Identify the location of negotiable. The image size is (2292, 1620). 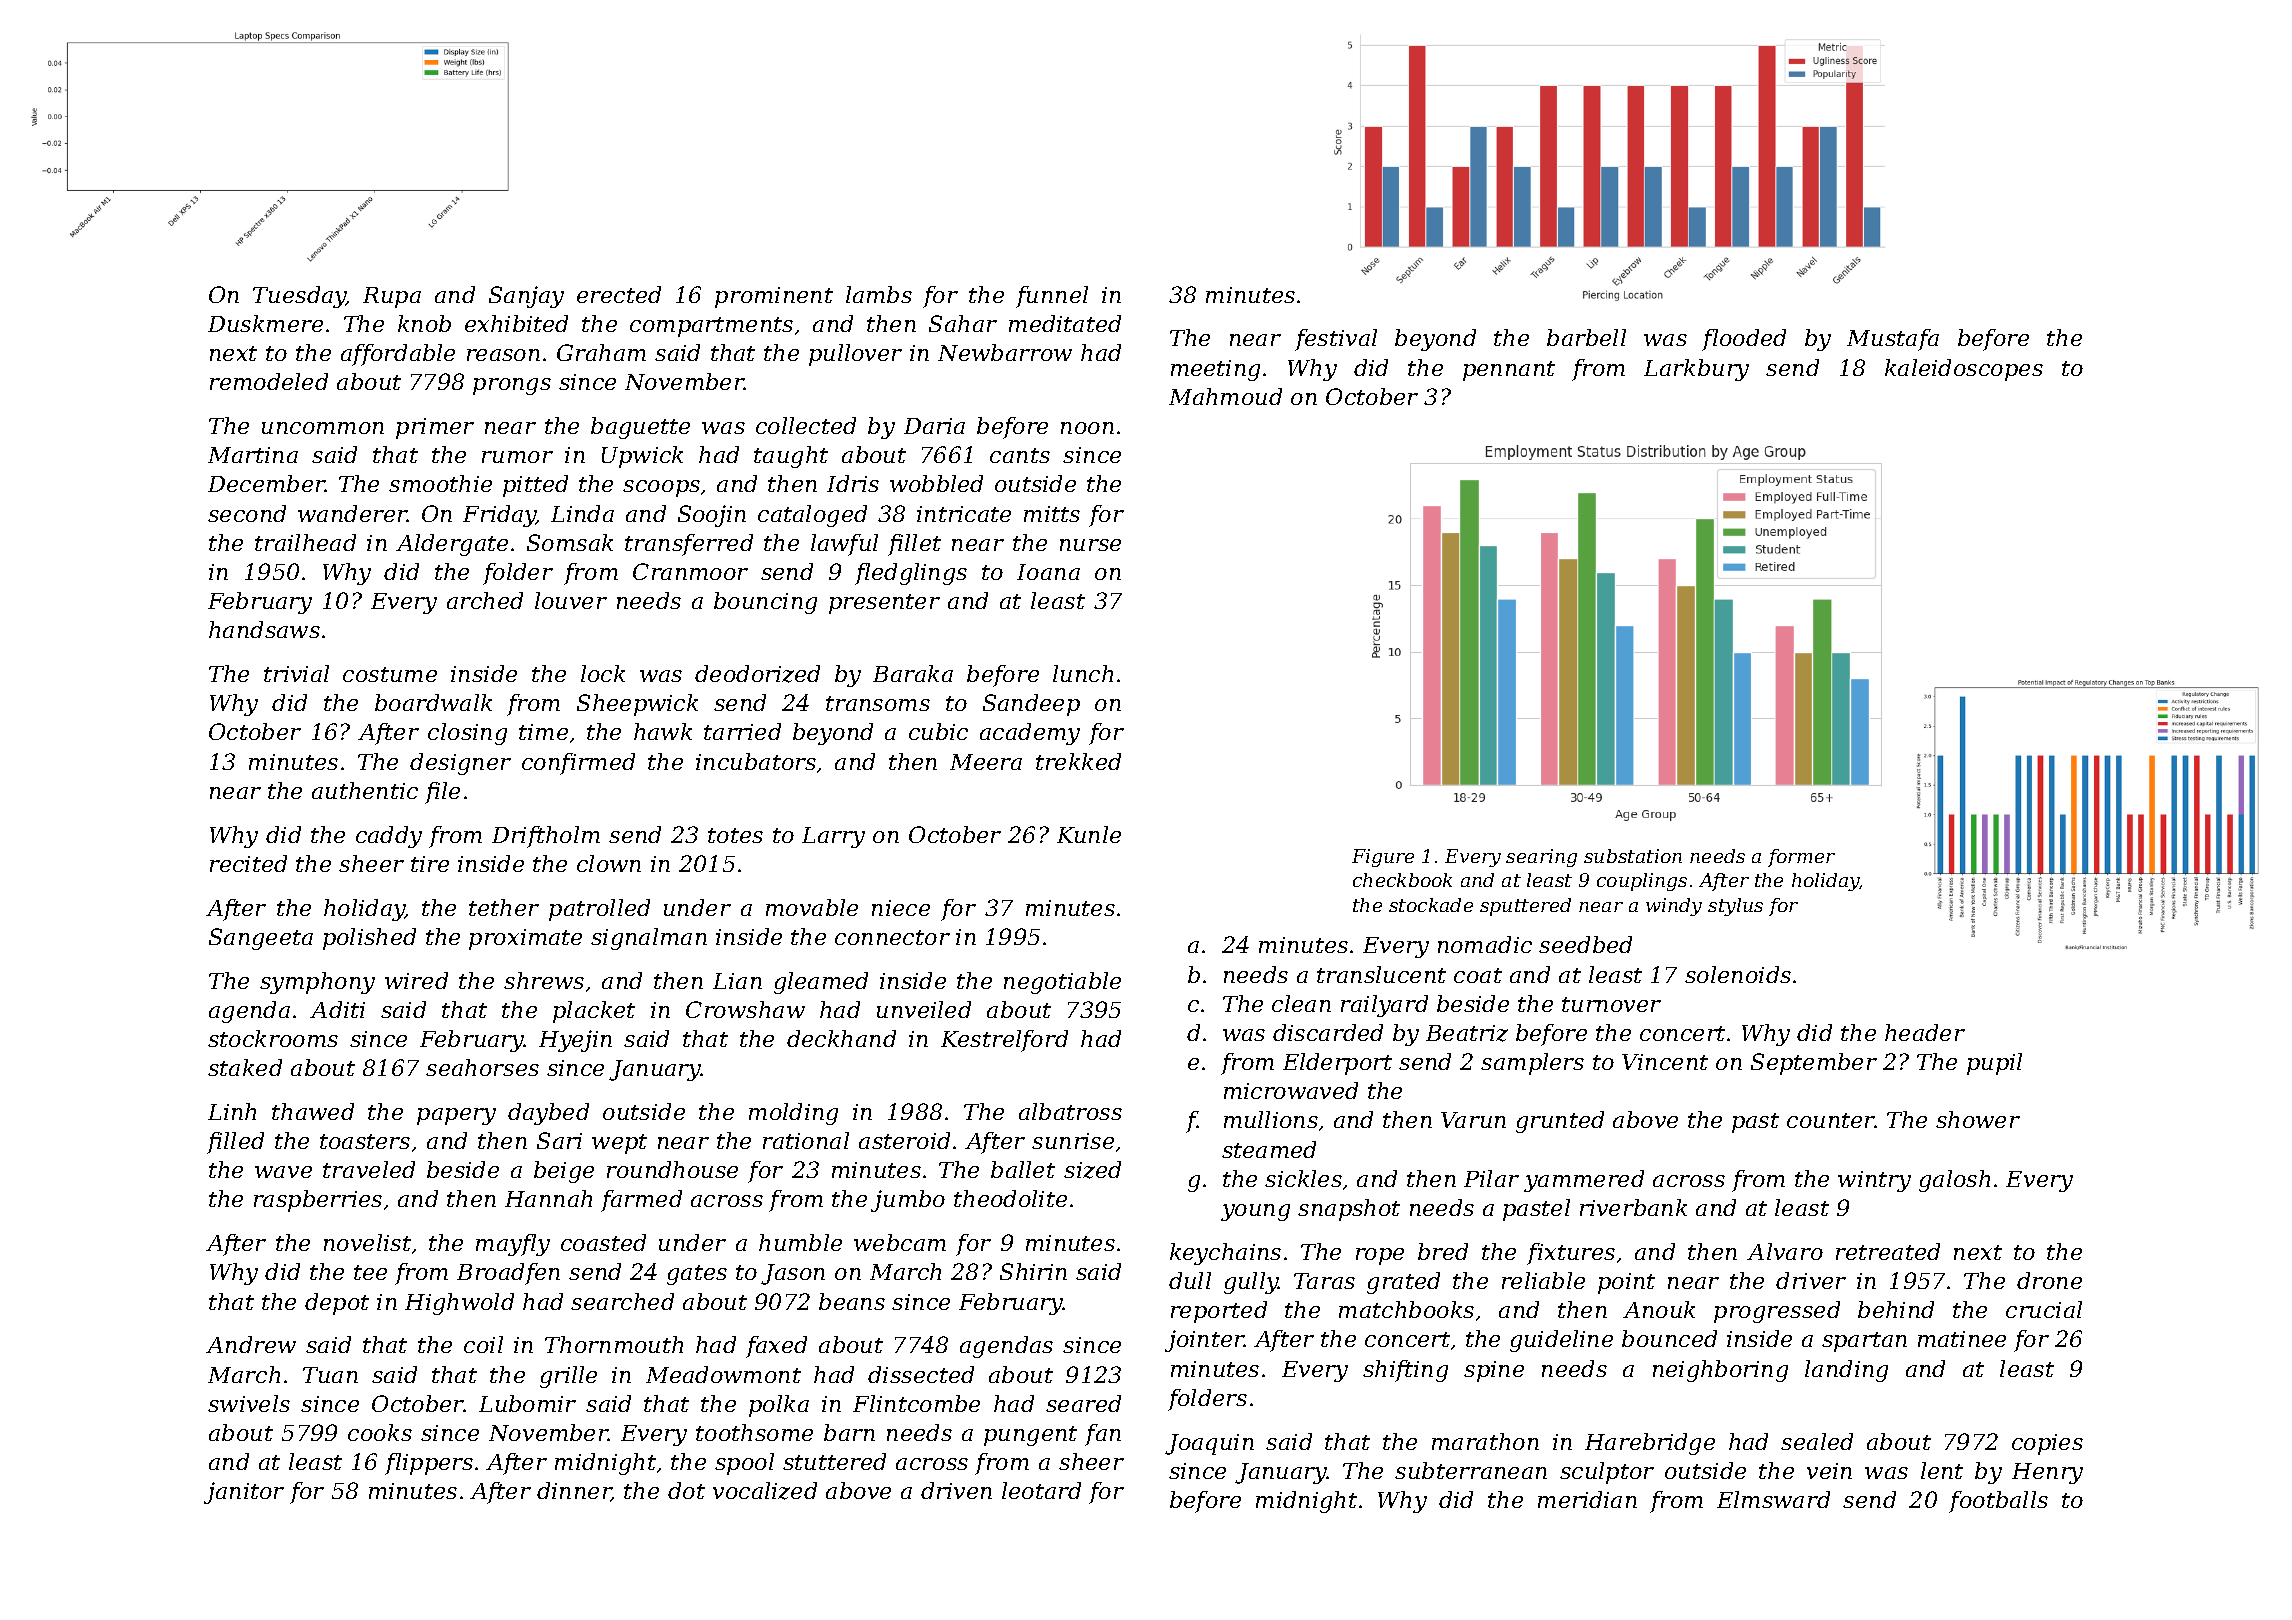
(1062, 983).
